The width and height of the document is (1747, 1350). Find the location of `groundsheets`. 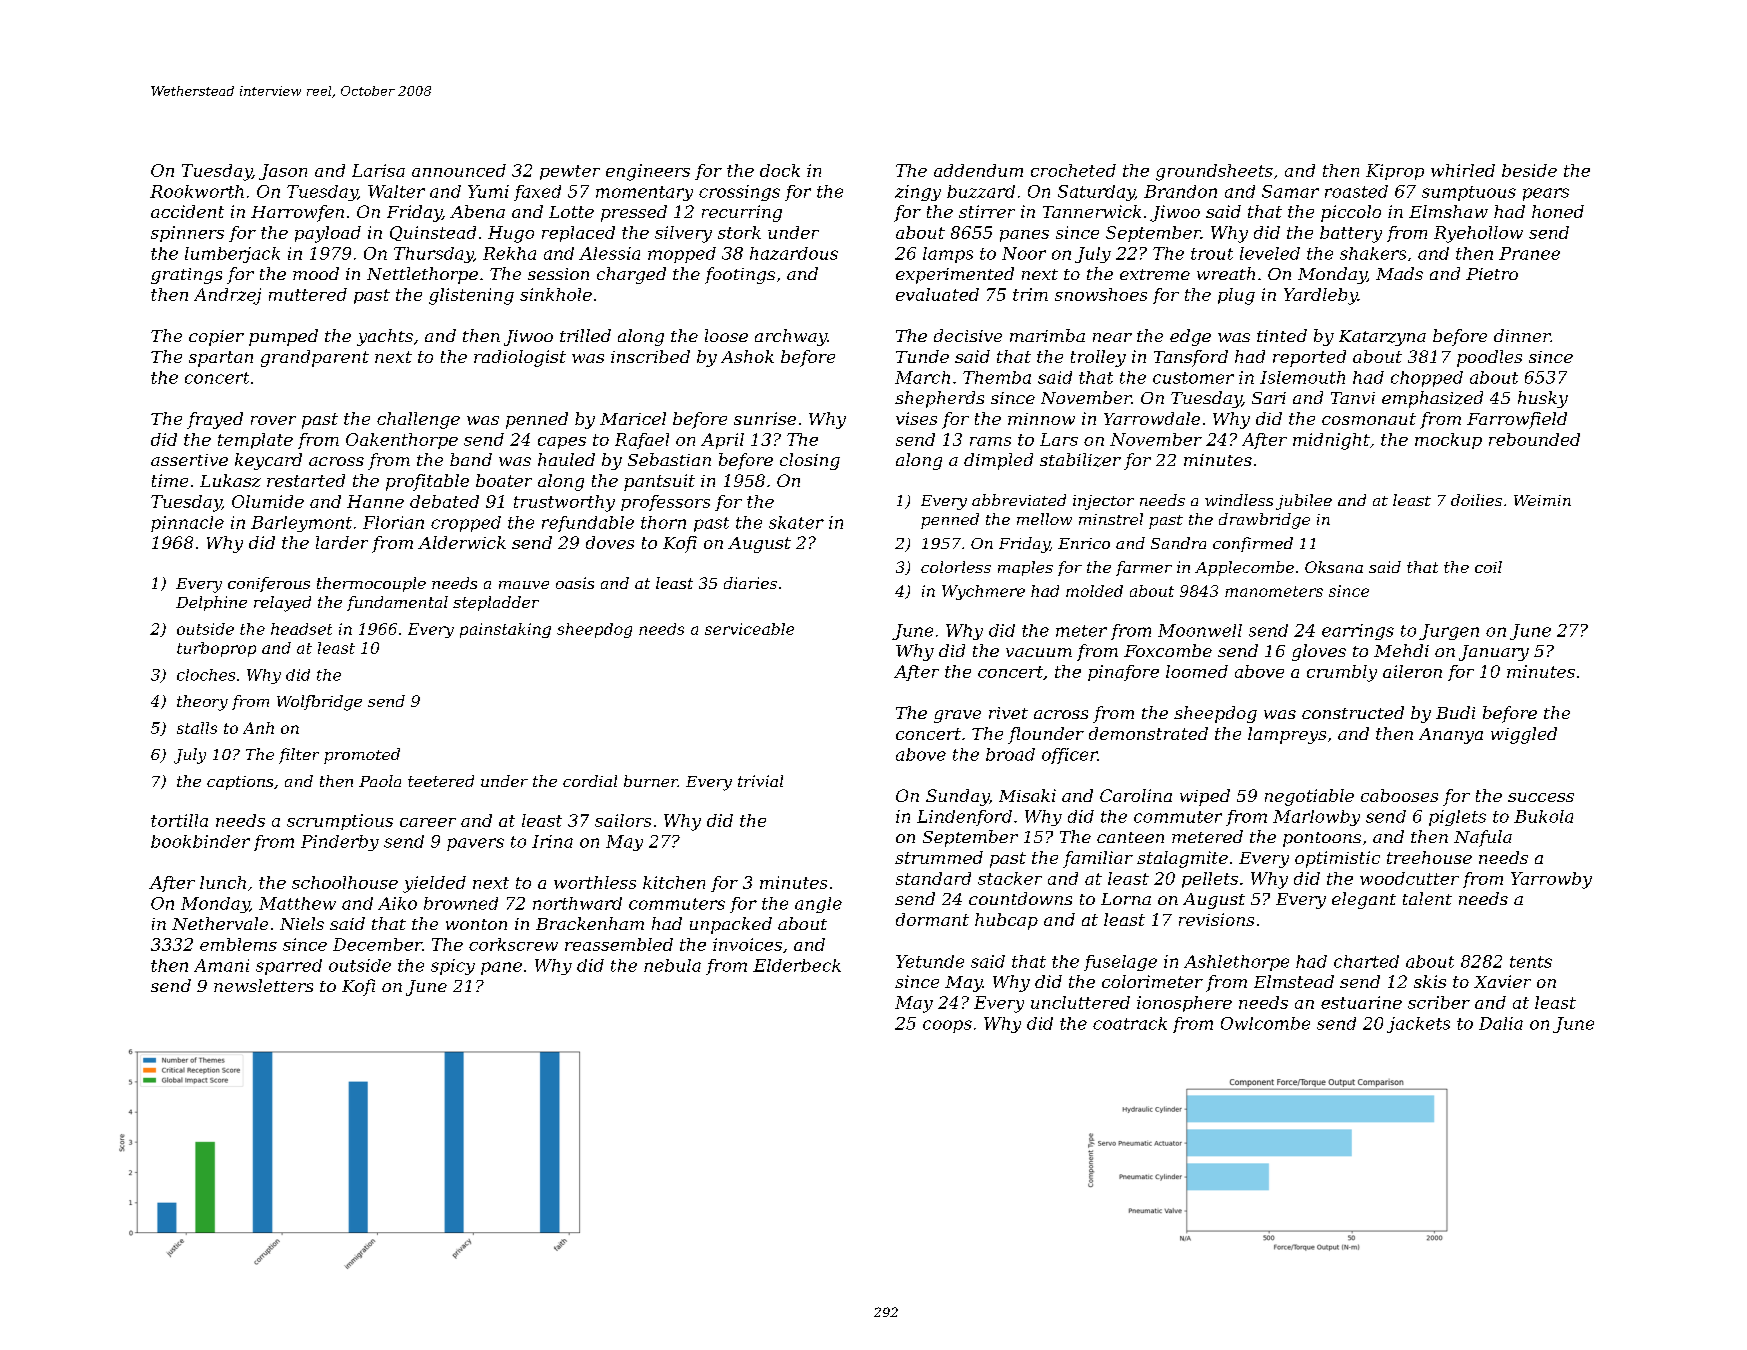

groundsheets is located at coordinates (1214, 172).
